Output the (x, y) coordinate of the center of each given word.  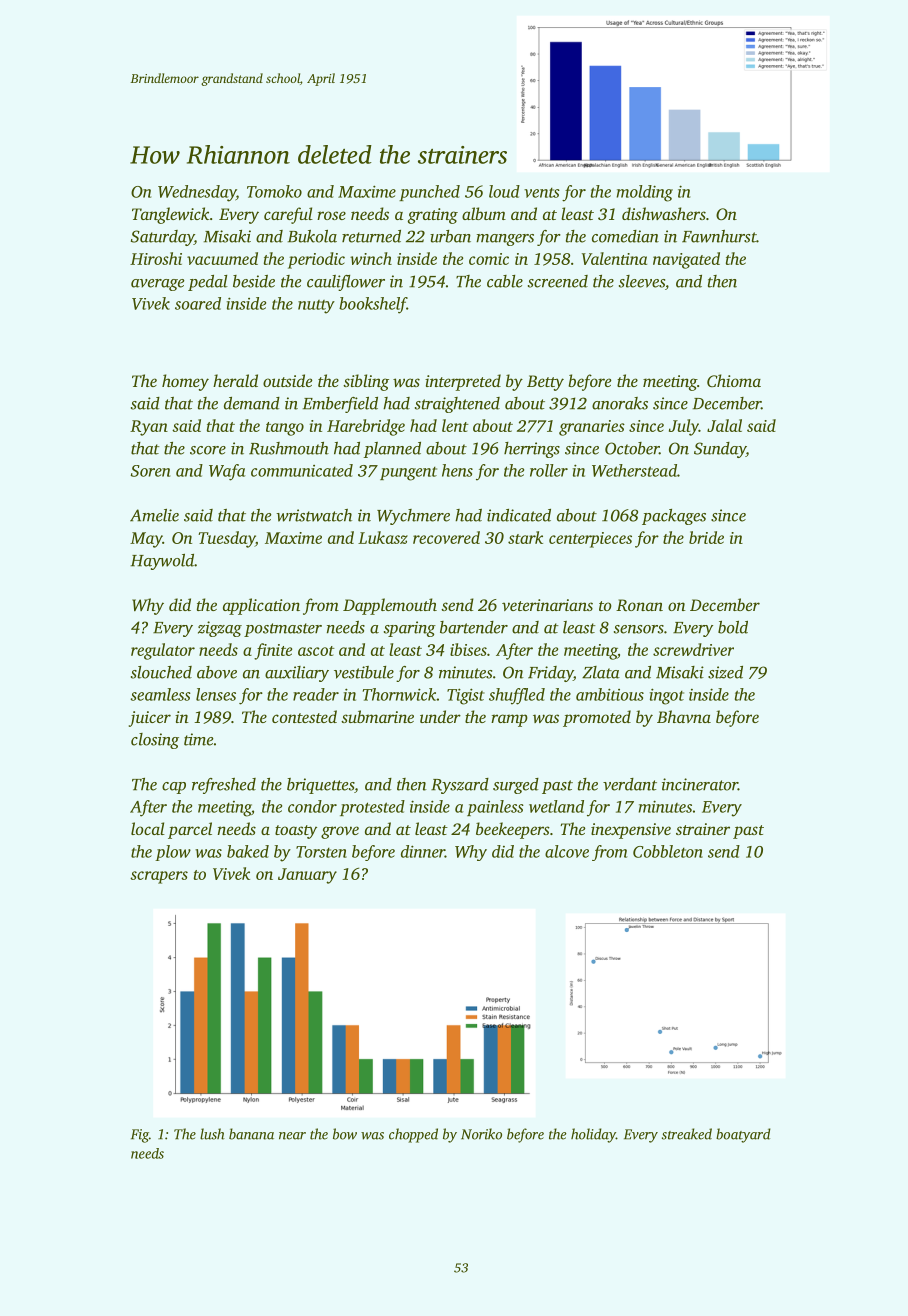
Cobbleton (668, 851)
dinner (423, 851)
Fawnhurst (719, 236)
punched (429, 193)
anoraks (620, 403)
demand (252, 403)
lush (212, 1134)
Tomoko (274, 191)
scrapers (159, 877)
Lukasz (383, 537)
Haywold (162, 562)
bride (706, 537)
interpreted (463, 382)
